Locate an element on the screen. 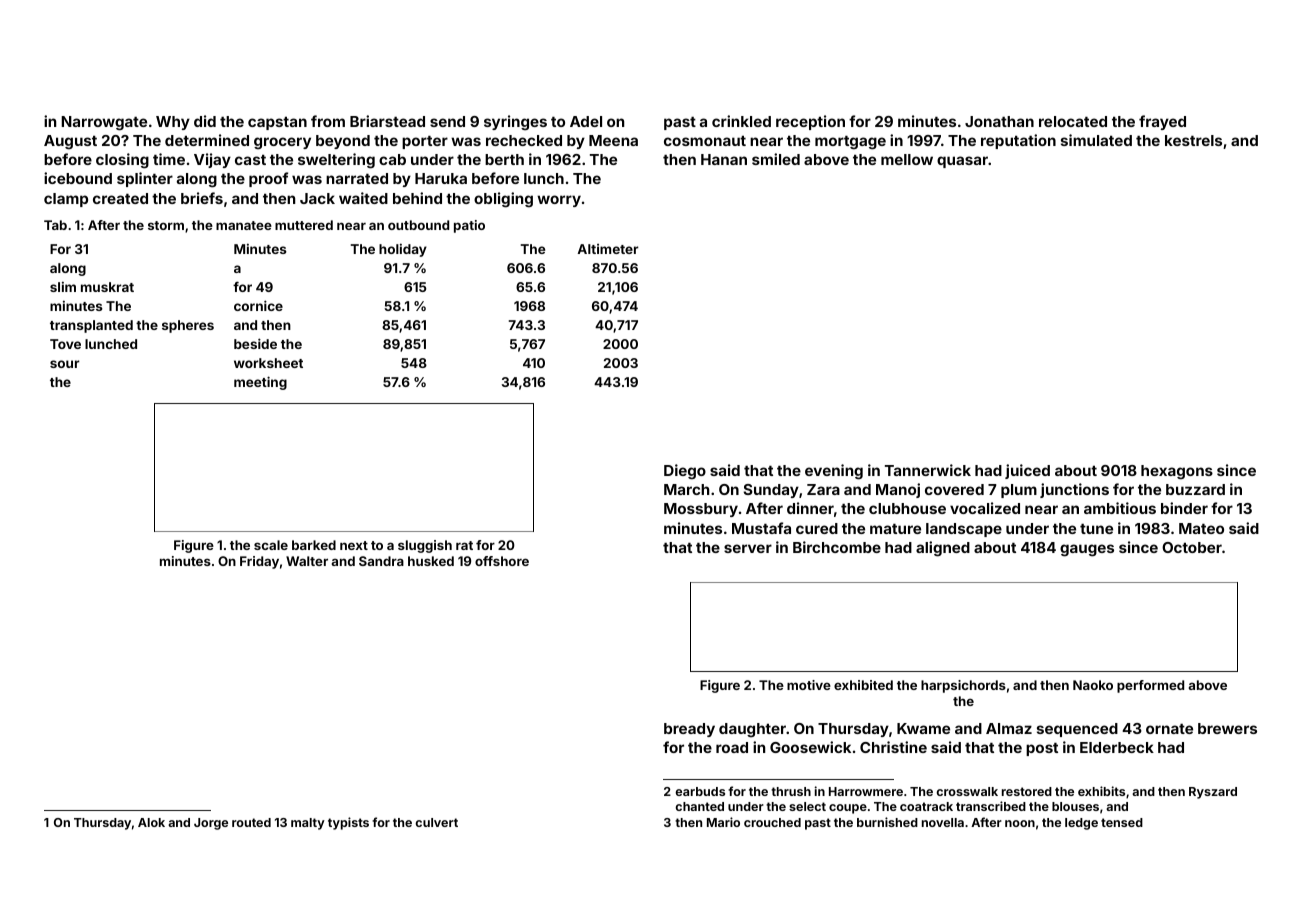 Image resolution: width=1308 pixels, height=924 pixels. quasar is located at coordinates (962, 162).
